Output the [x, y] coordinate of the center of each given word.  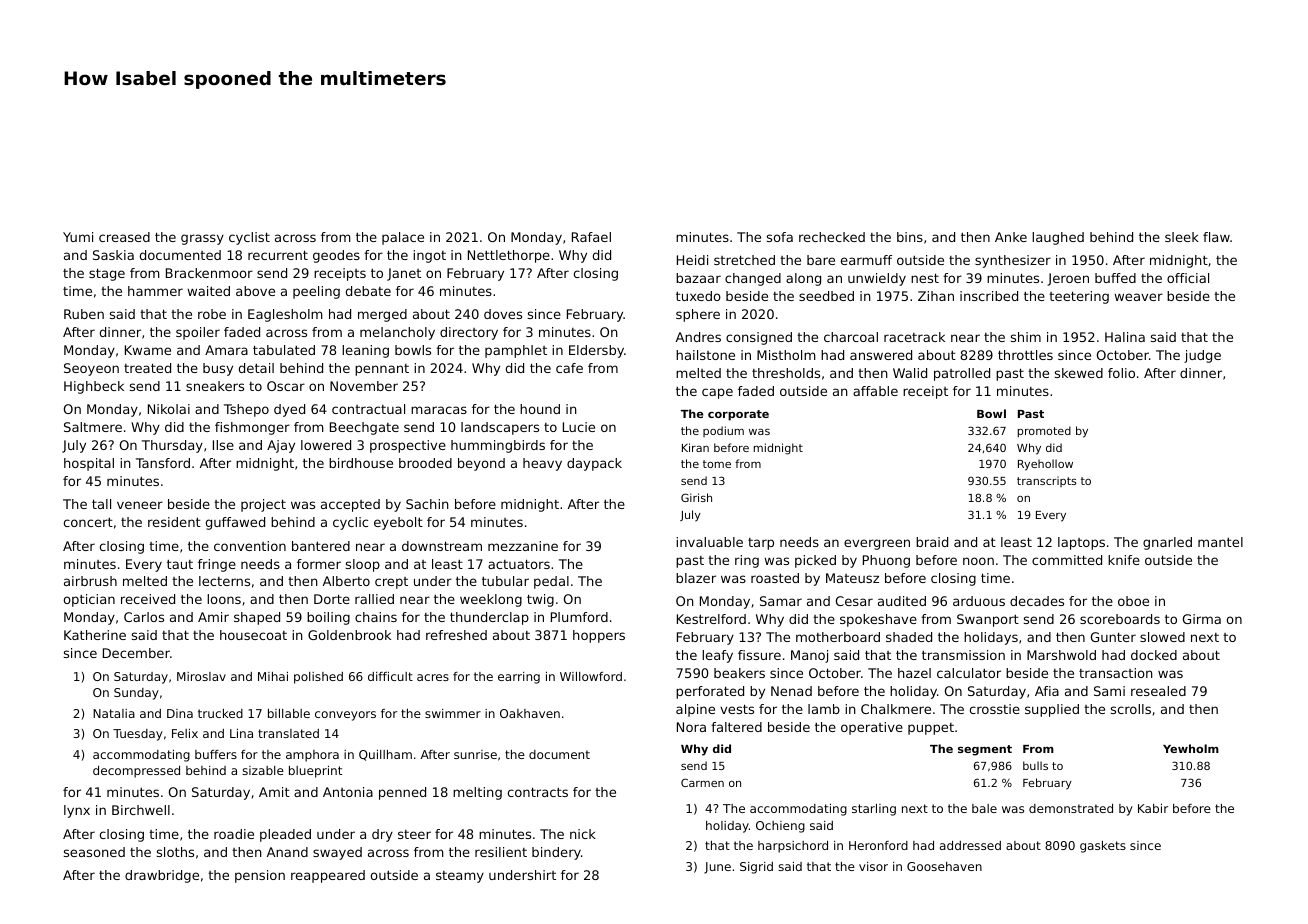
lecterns [224, 581]
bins [910, 237]
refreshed [456, 635]
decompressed [136, 772]
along [803, 279]
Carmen [702, 782]
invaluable [709, 542]
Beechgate [364, 428]
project [263, 505]
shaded [909, 637]
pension [260, 876]
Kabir [1153, 808]
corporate [738, 415]
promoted [1044, 432]
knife [1124, 560]
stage [107, 274]
